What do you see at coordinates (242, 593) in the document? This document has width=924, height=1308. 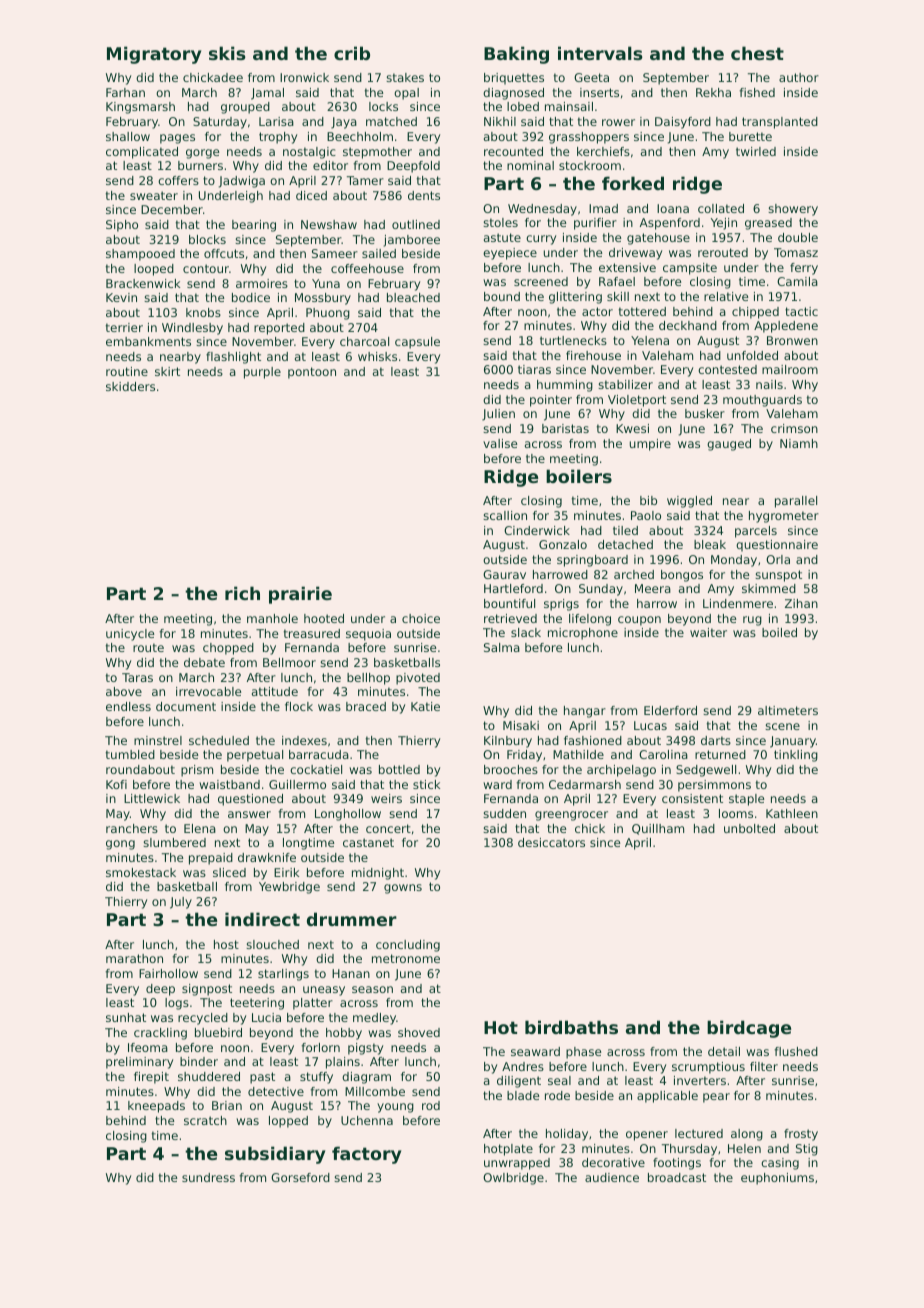 I see `rich` at bounding box center [242, 593].
